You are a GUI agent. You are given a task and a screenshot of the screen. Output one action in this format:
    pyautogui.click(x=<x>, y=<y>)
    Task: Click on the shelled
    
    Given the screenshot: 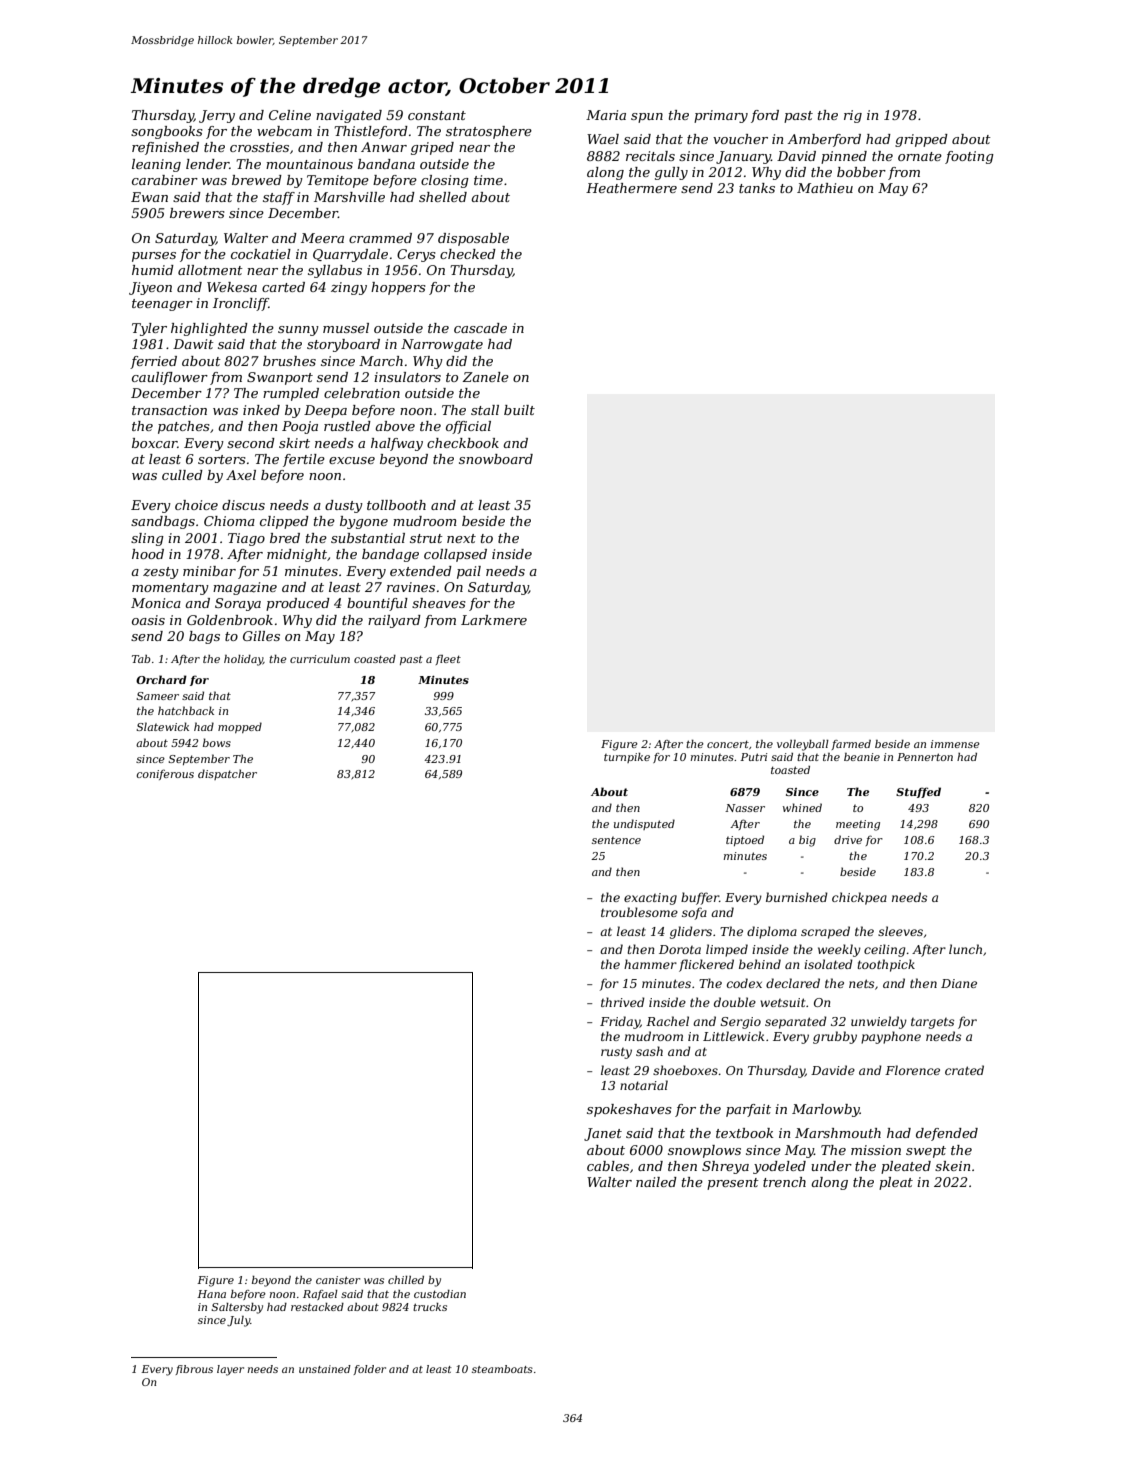 What is the action you would take?
    pyautogui.click(x=443, y=197)
